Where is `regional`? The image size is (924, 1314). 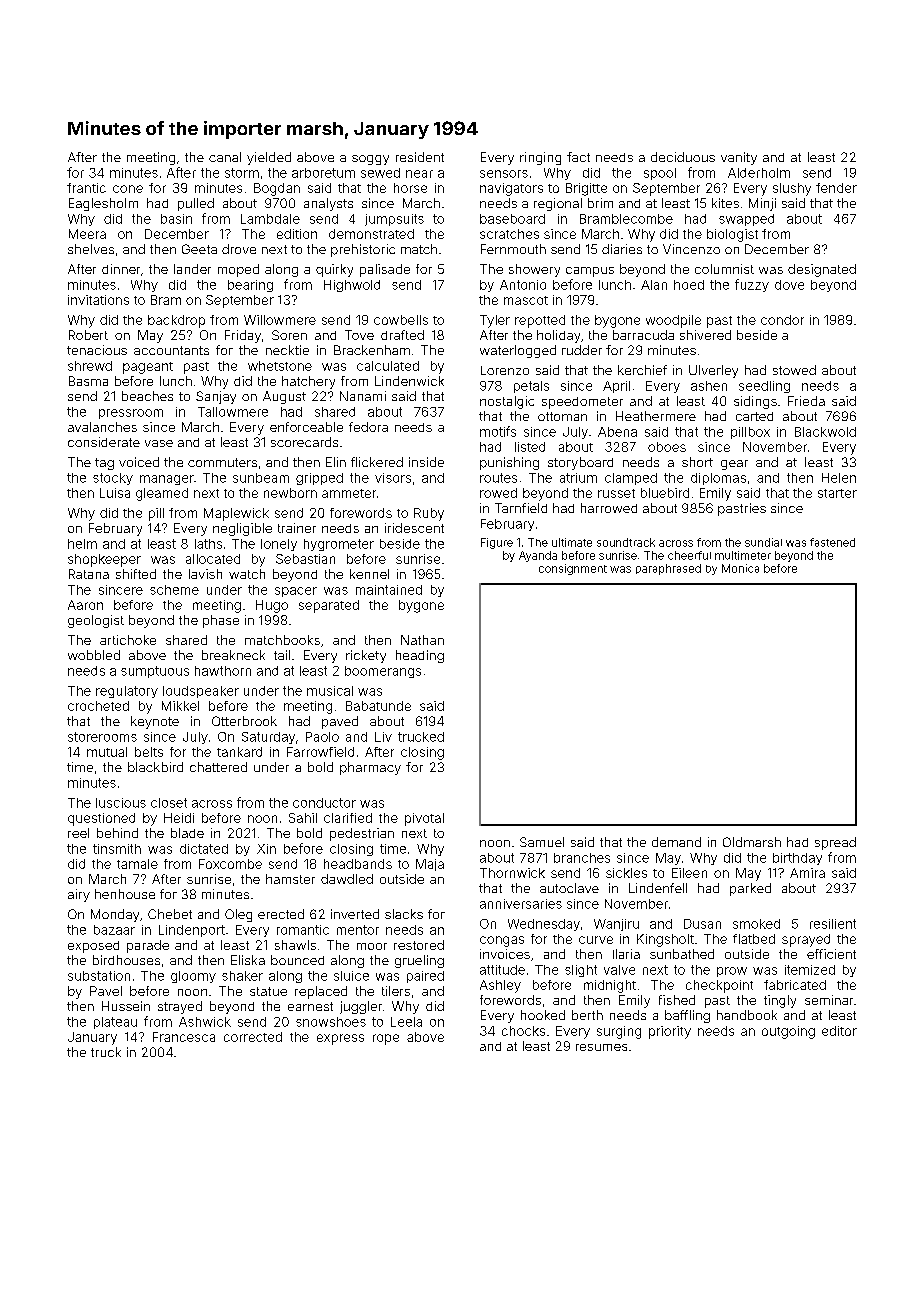
regional is located at coordinates (558, 204).
